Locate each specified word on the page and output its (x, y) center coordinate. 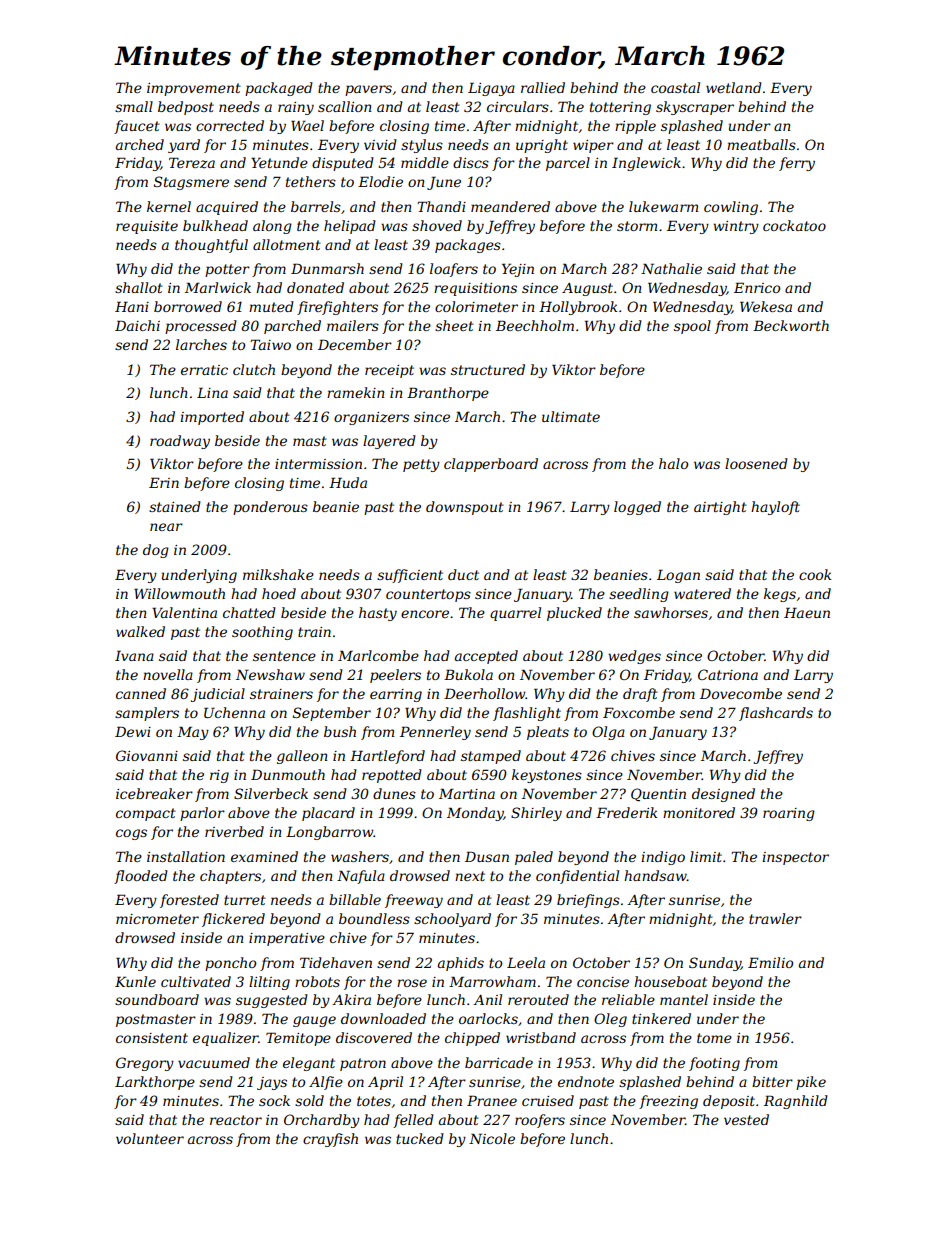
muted (271, 306)
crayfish (330, 1140)
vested (746, 1119)
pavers (368, 90)
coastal (675, 87)
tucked (420, 1138)
